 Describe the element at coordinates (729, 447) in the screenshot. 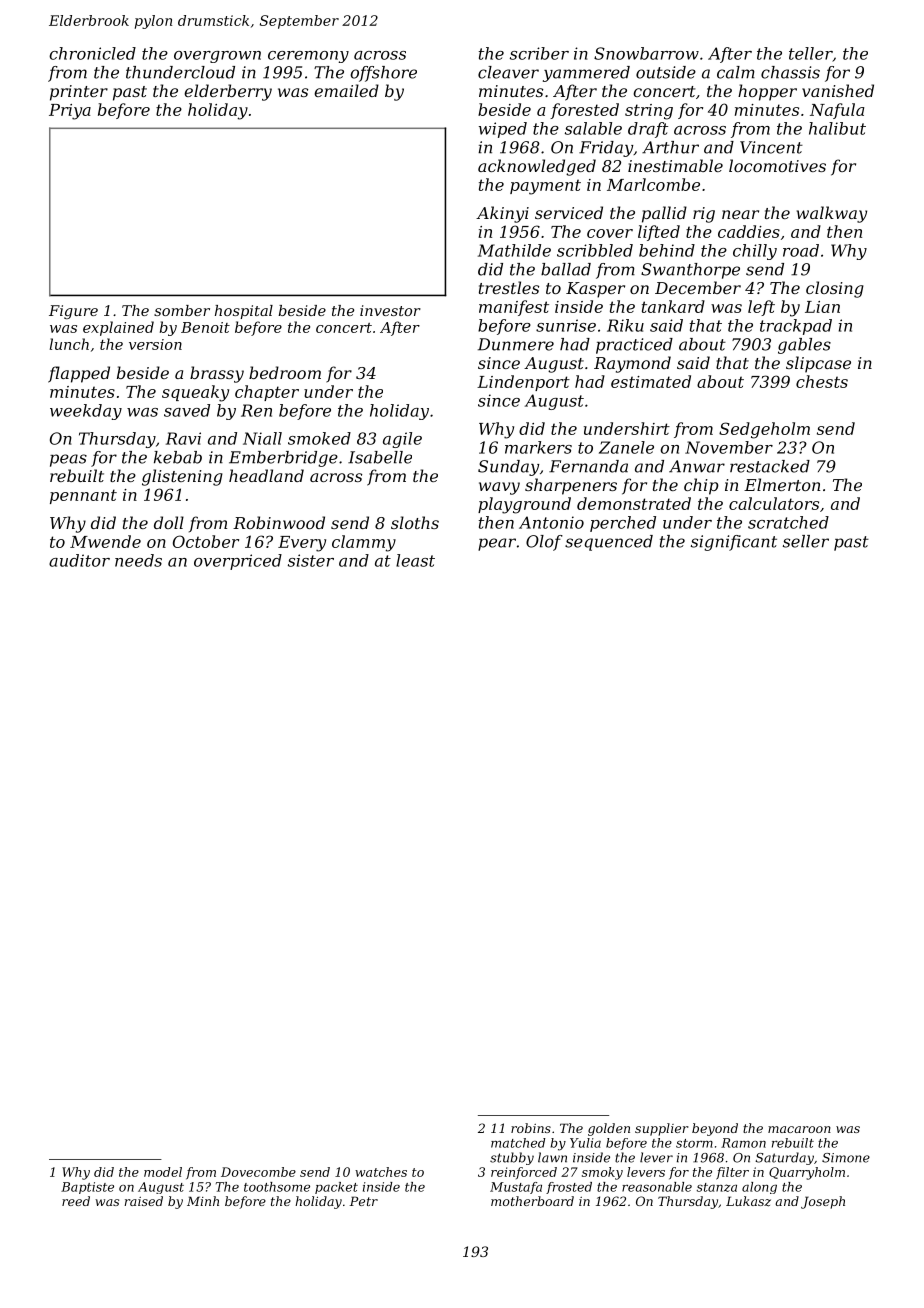

I see `November` at that location.
